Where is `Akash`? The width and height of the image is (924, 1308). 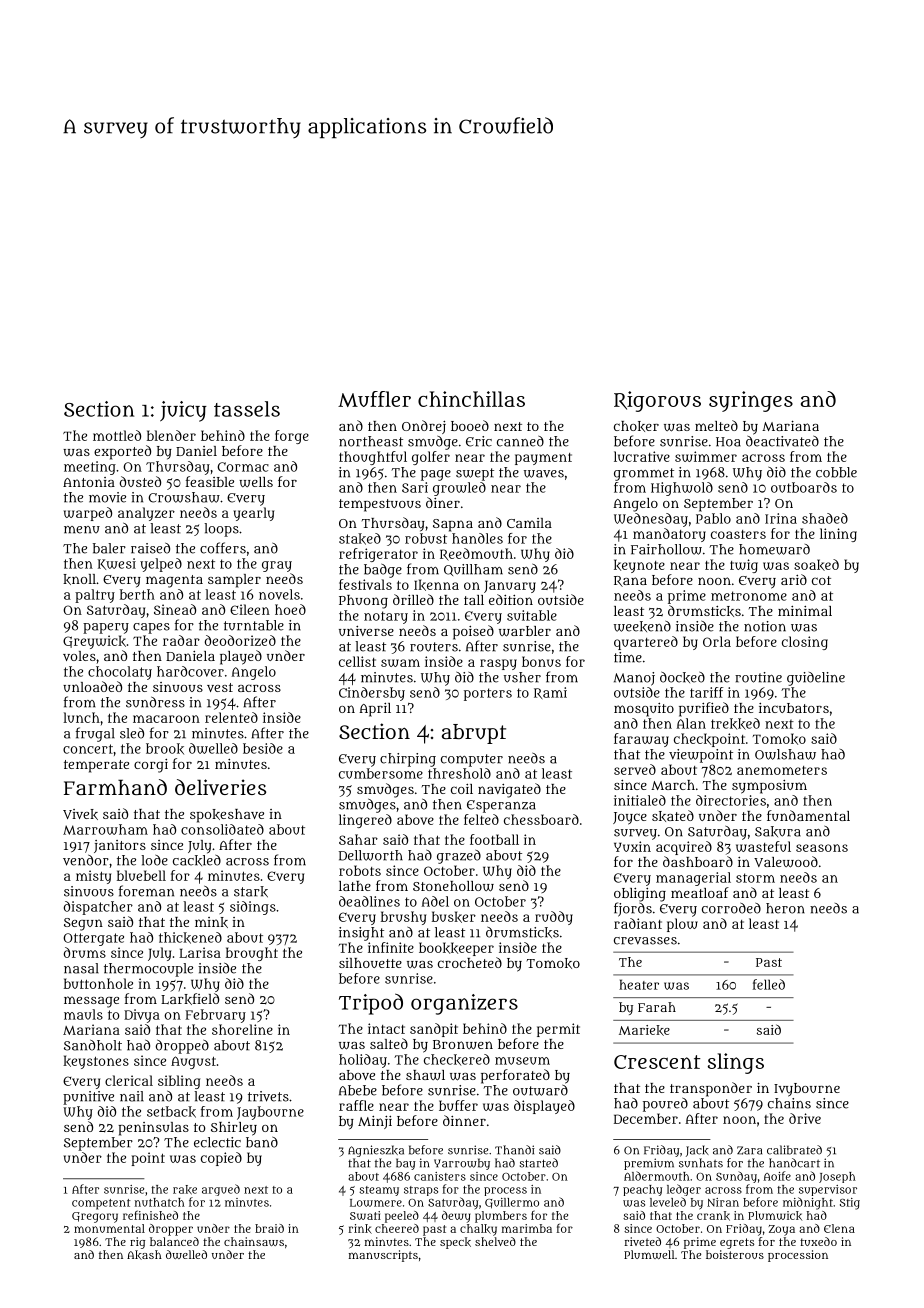
Akash is located at coordinates (144, 1255).
